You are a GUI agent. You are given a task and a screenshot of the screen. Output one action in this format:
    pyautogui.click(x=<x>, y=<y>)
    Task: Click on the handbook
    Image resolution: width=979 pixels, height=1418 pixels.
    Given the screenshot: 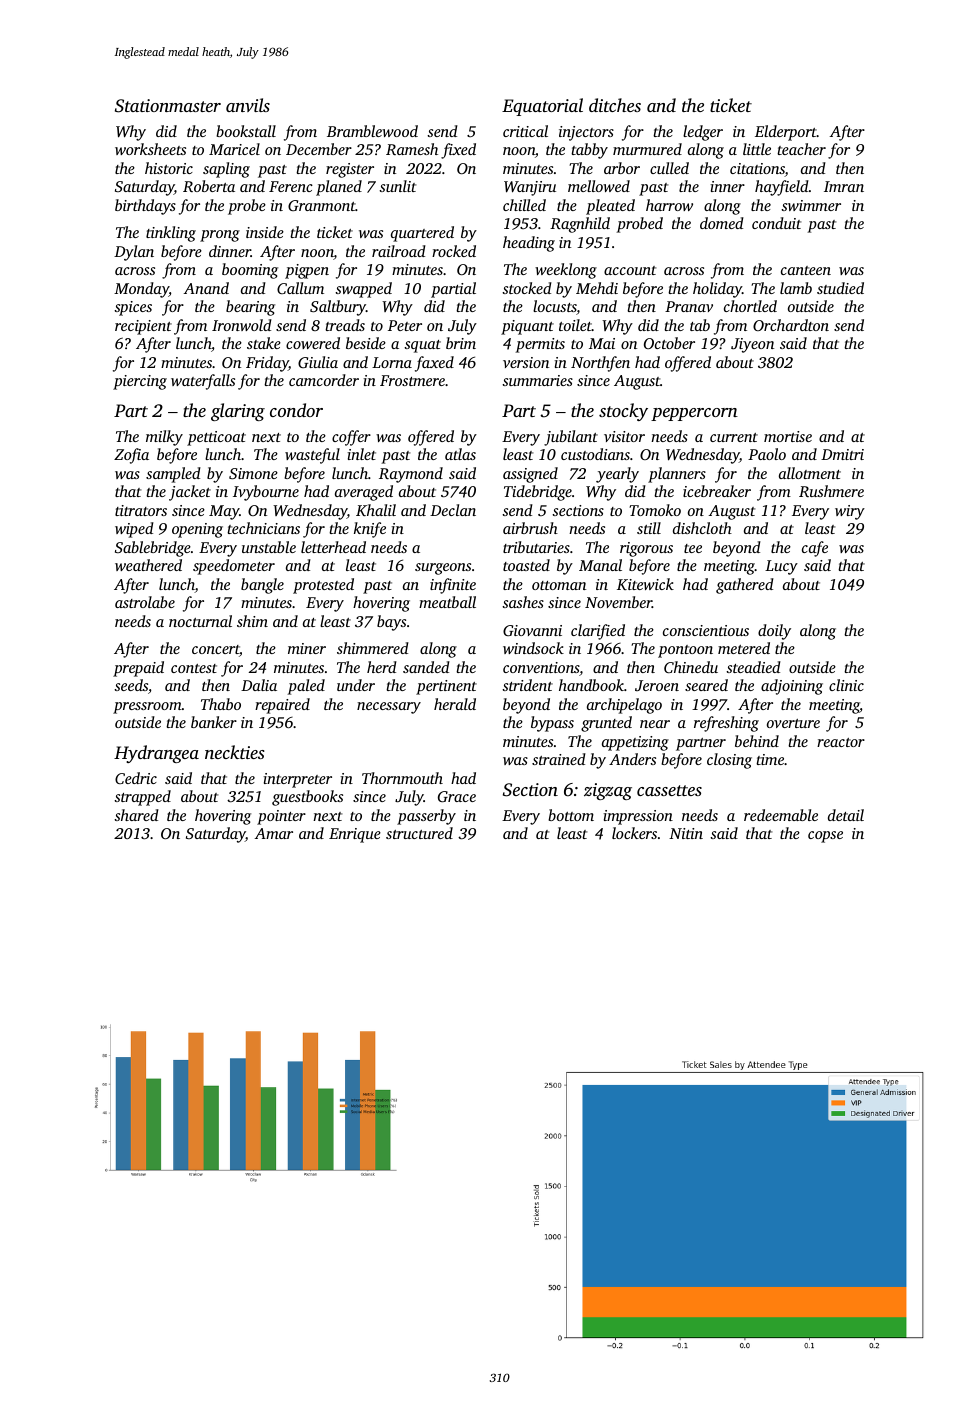 What is the action you would take?
    pyautogui.click(x=591, y=685)
